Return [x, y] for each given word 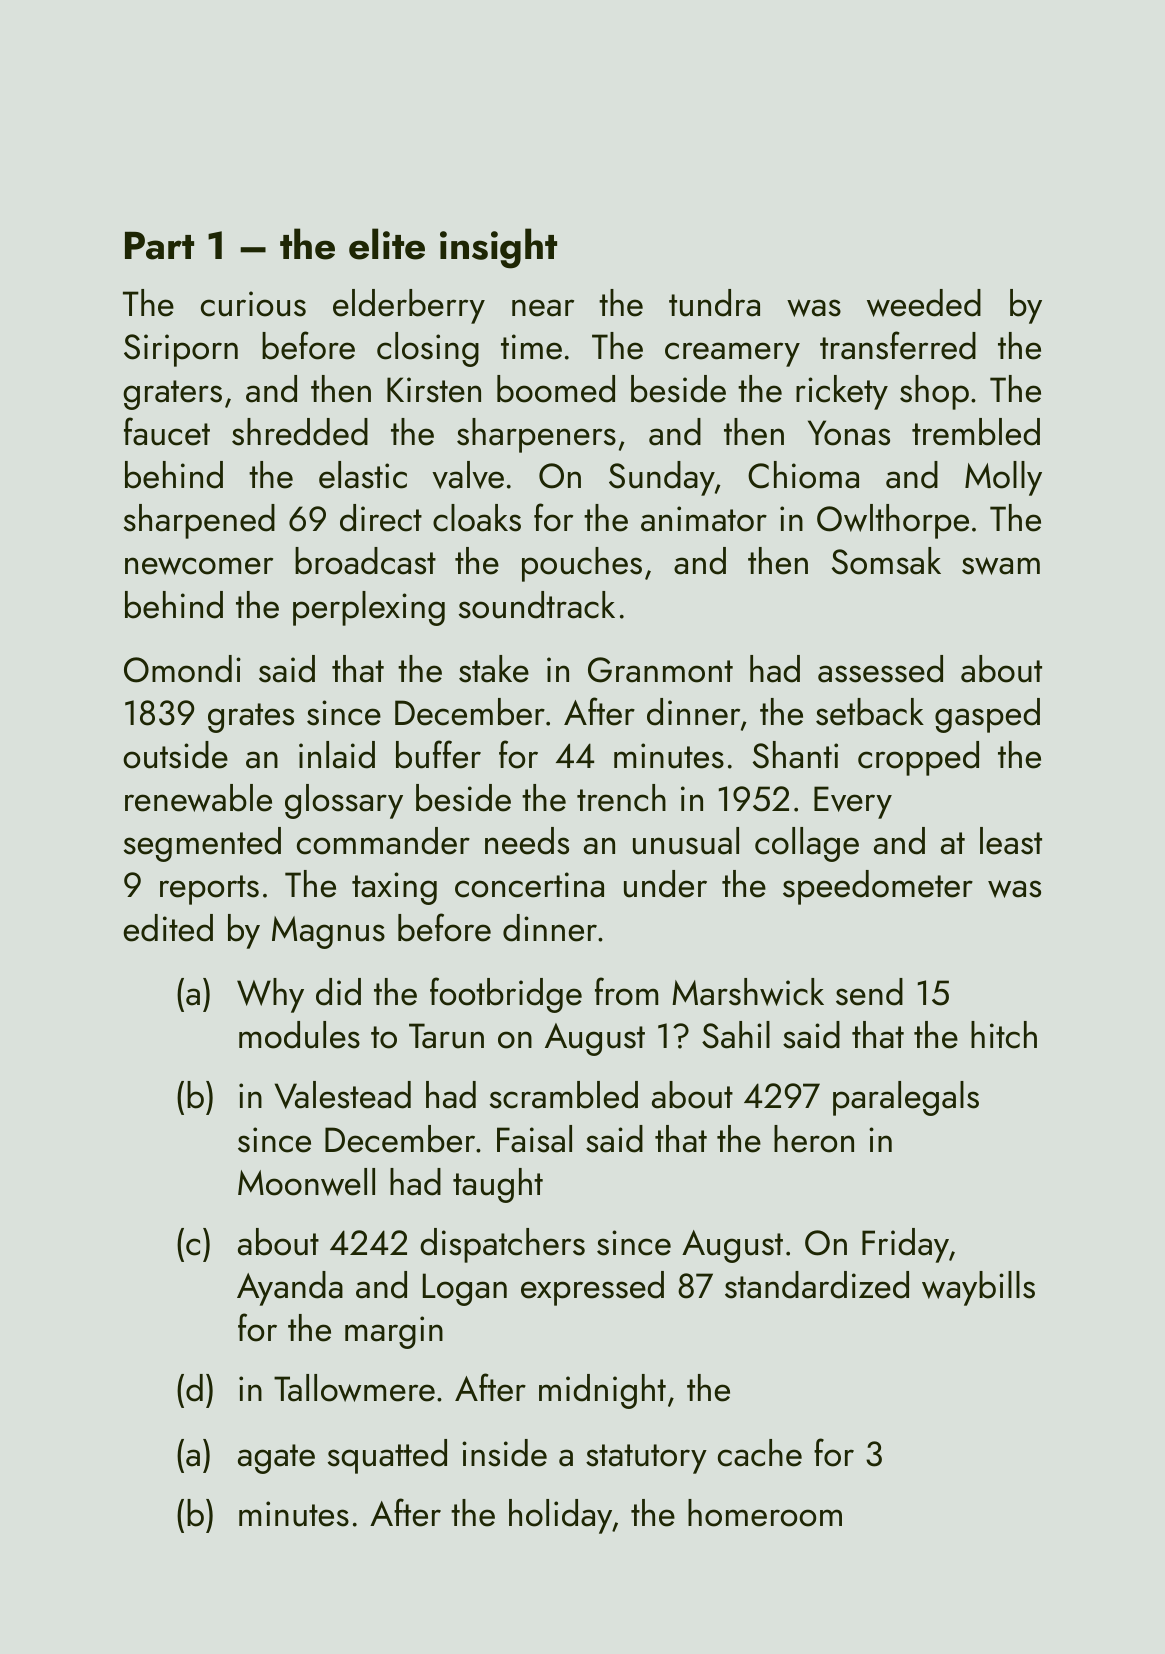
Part [159, 245]
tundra [714, 303]
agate [276, 1459]
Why [270, 995]
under [665, 884]
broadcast [365, 561]
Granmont [660, 670]
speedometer [878, 887]
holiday [560, 1516]
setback [870, 712]
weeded [924, 303]
